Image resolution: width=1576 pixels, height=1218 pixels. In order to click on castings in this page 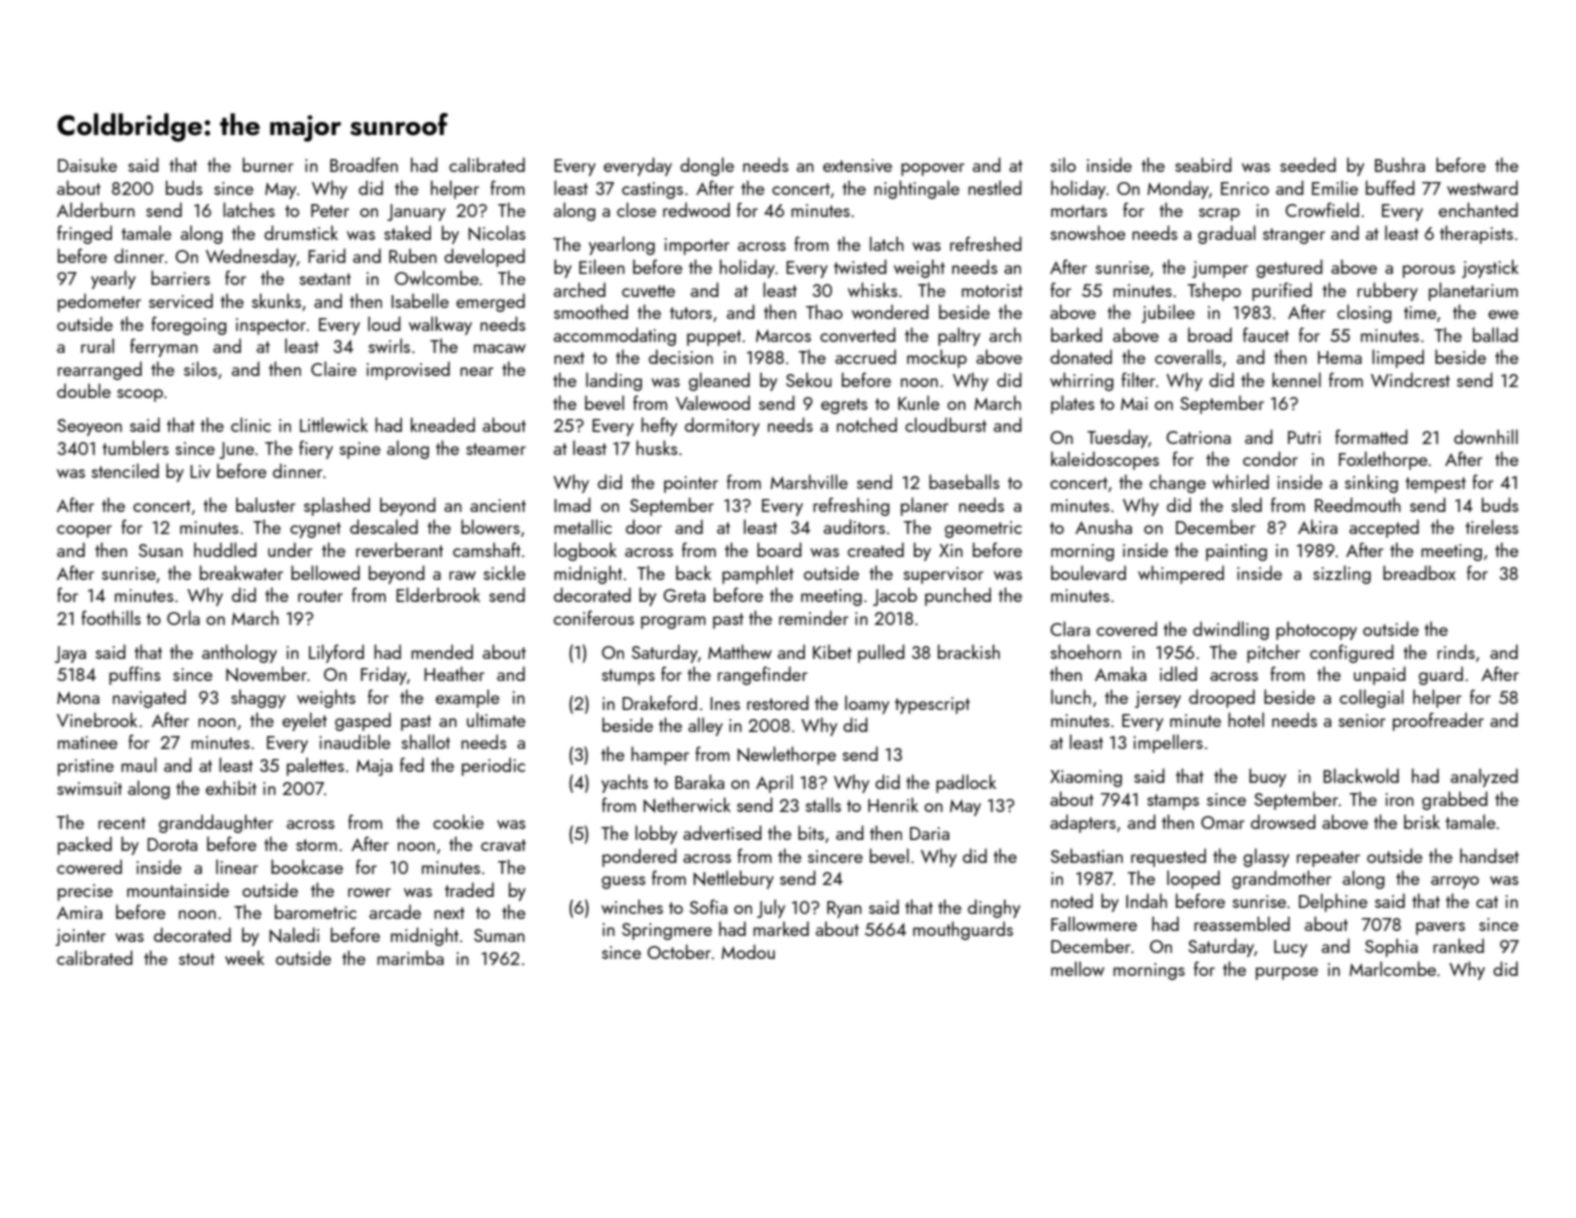, I will do `click(652, 190)`.
